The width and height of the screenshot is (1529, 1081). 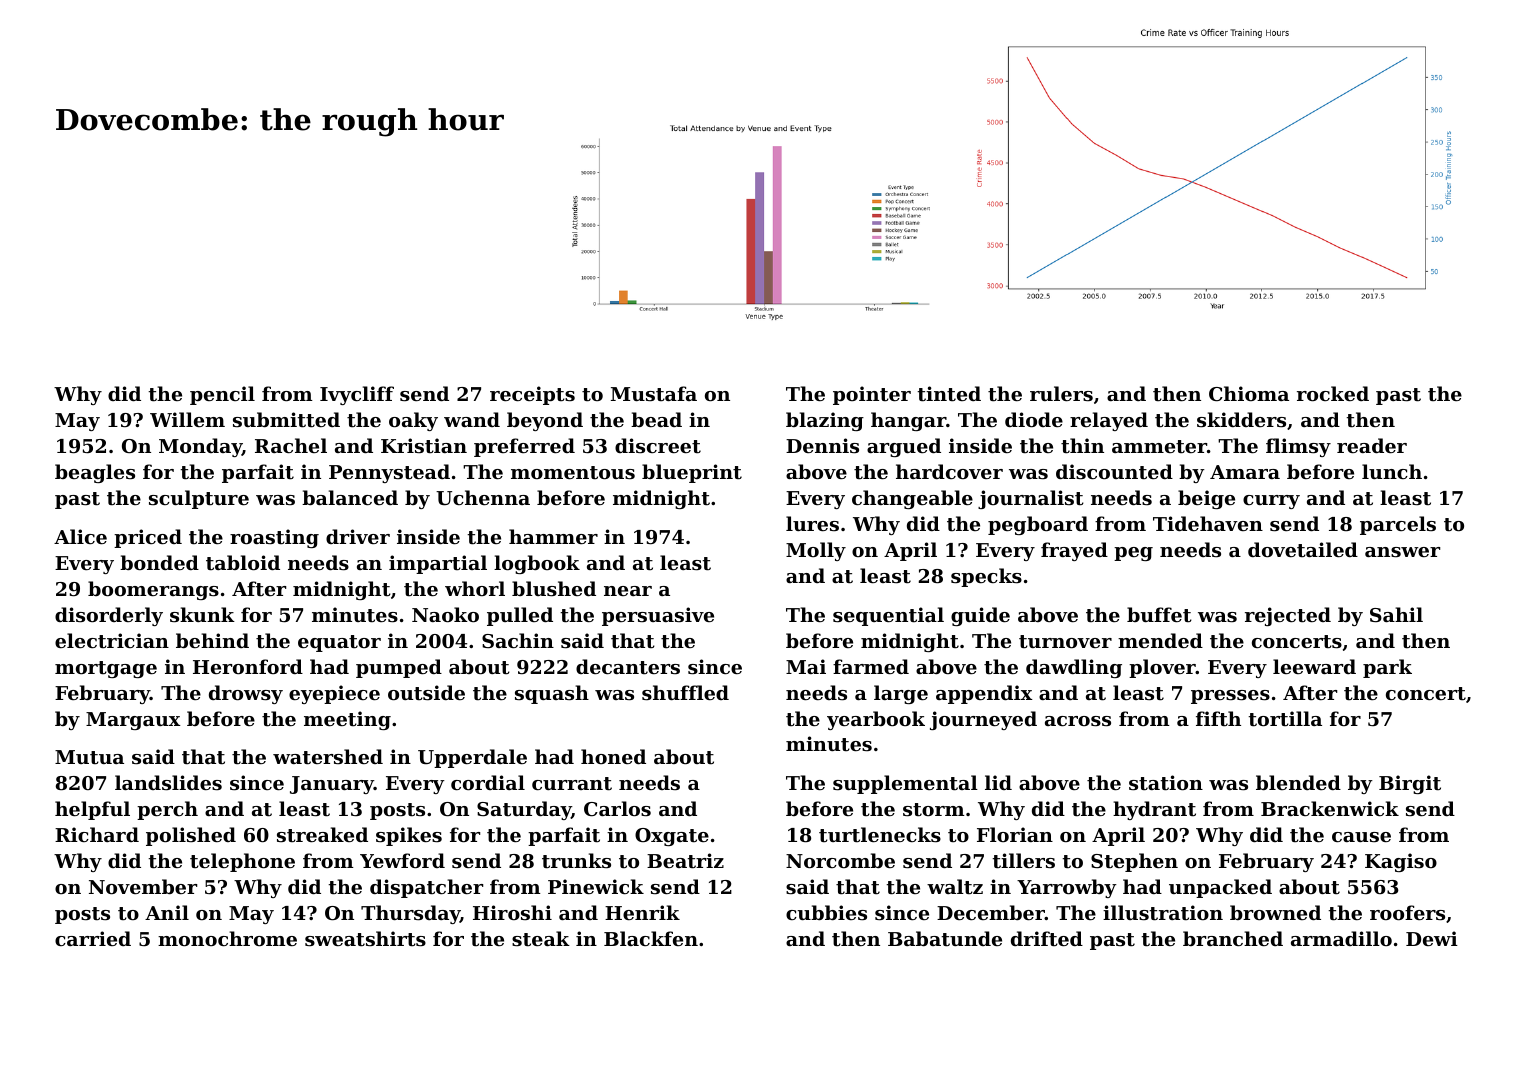 I want to click on Ivycliff, so click(x=357, y=395).
